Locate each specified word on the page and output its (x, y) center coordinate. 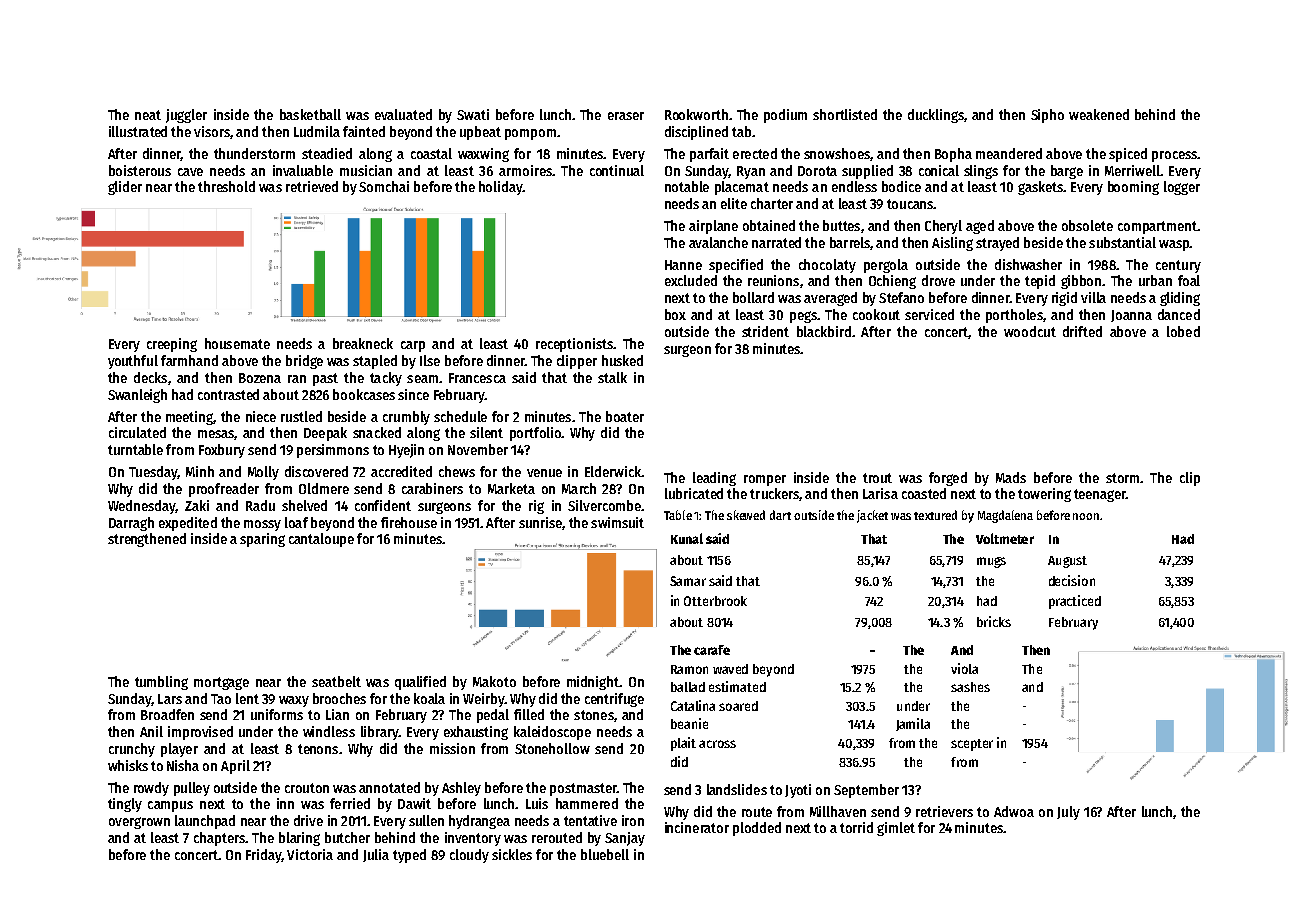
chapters (219, 839)
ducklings (936, 116)
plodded (757, 829)
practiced (1075, 602)
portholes (1014, 316)
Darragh (131, 524)
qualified (420, 683)
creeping (172, 345)
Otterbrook (715, 601)
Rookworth (696, 114)
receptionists (574, 345)
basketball (310, 114)
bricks (994, 621)
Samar (688, 581)
